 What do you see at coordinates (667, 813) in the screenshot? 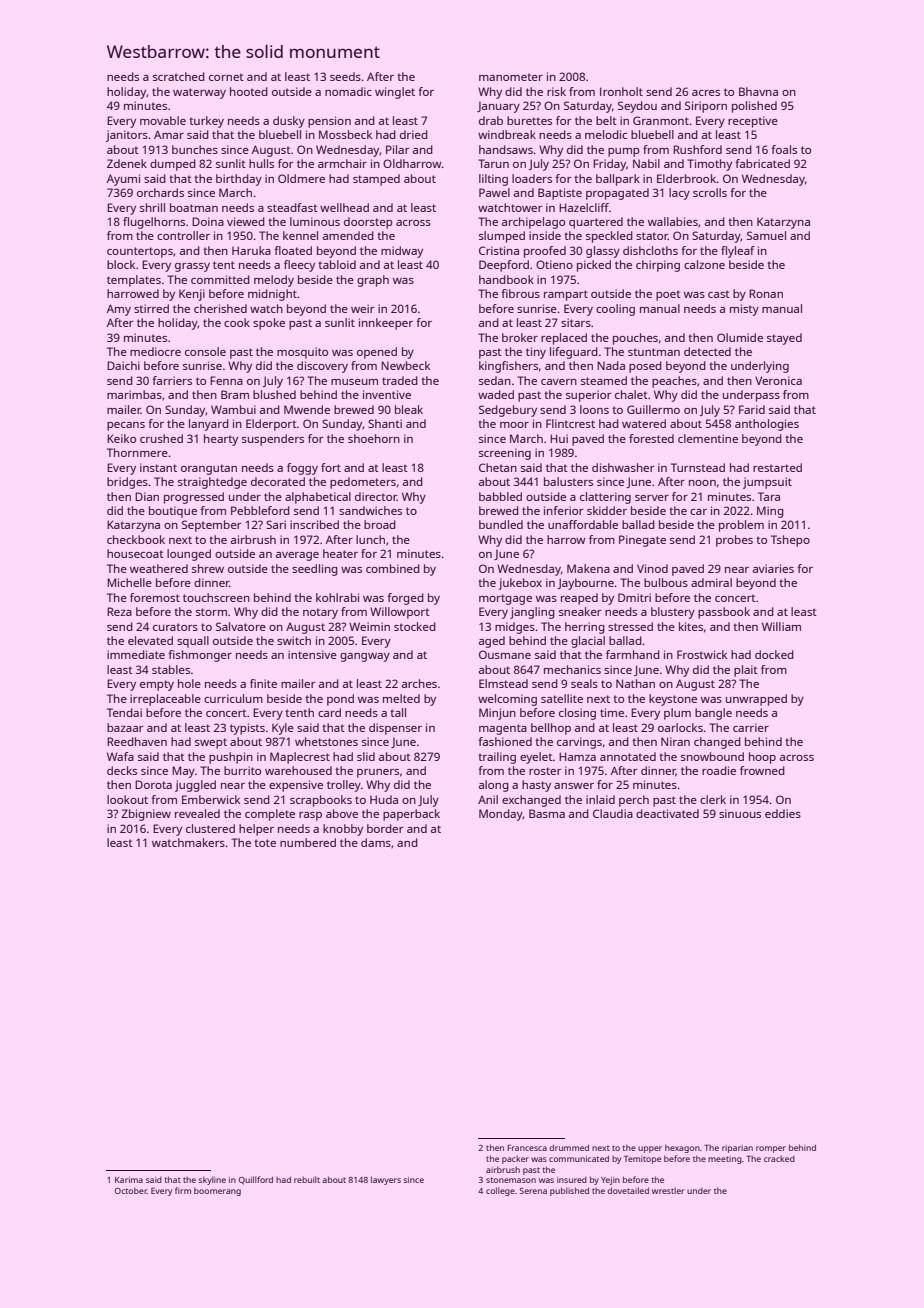
I see `deactivated` at bounding box center [667, 813].
